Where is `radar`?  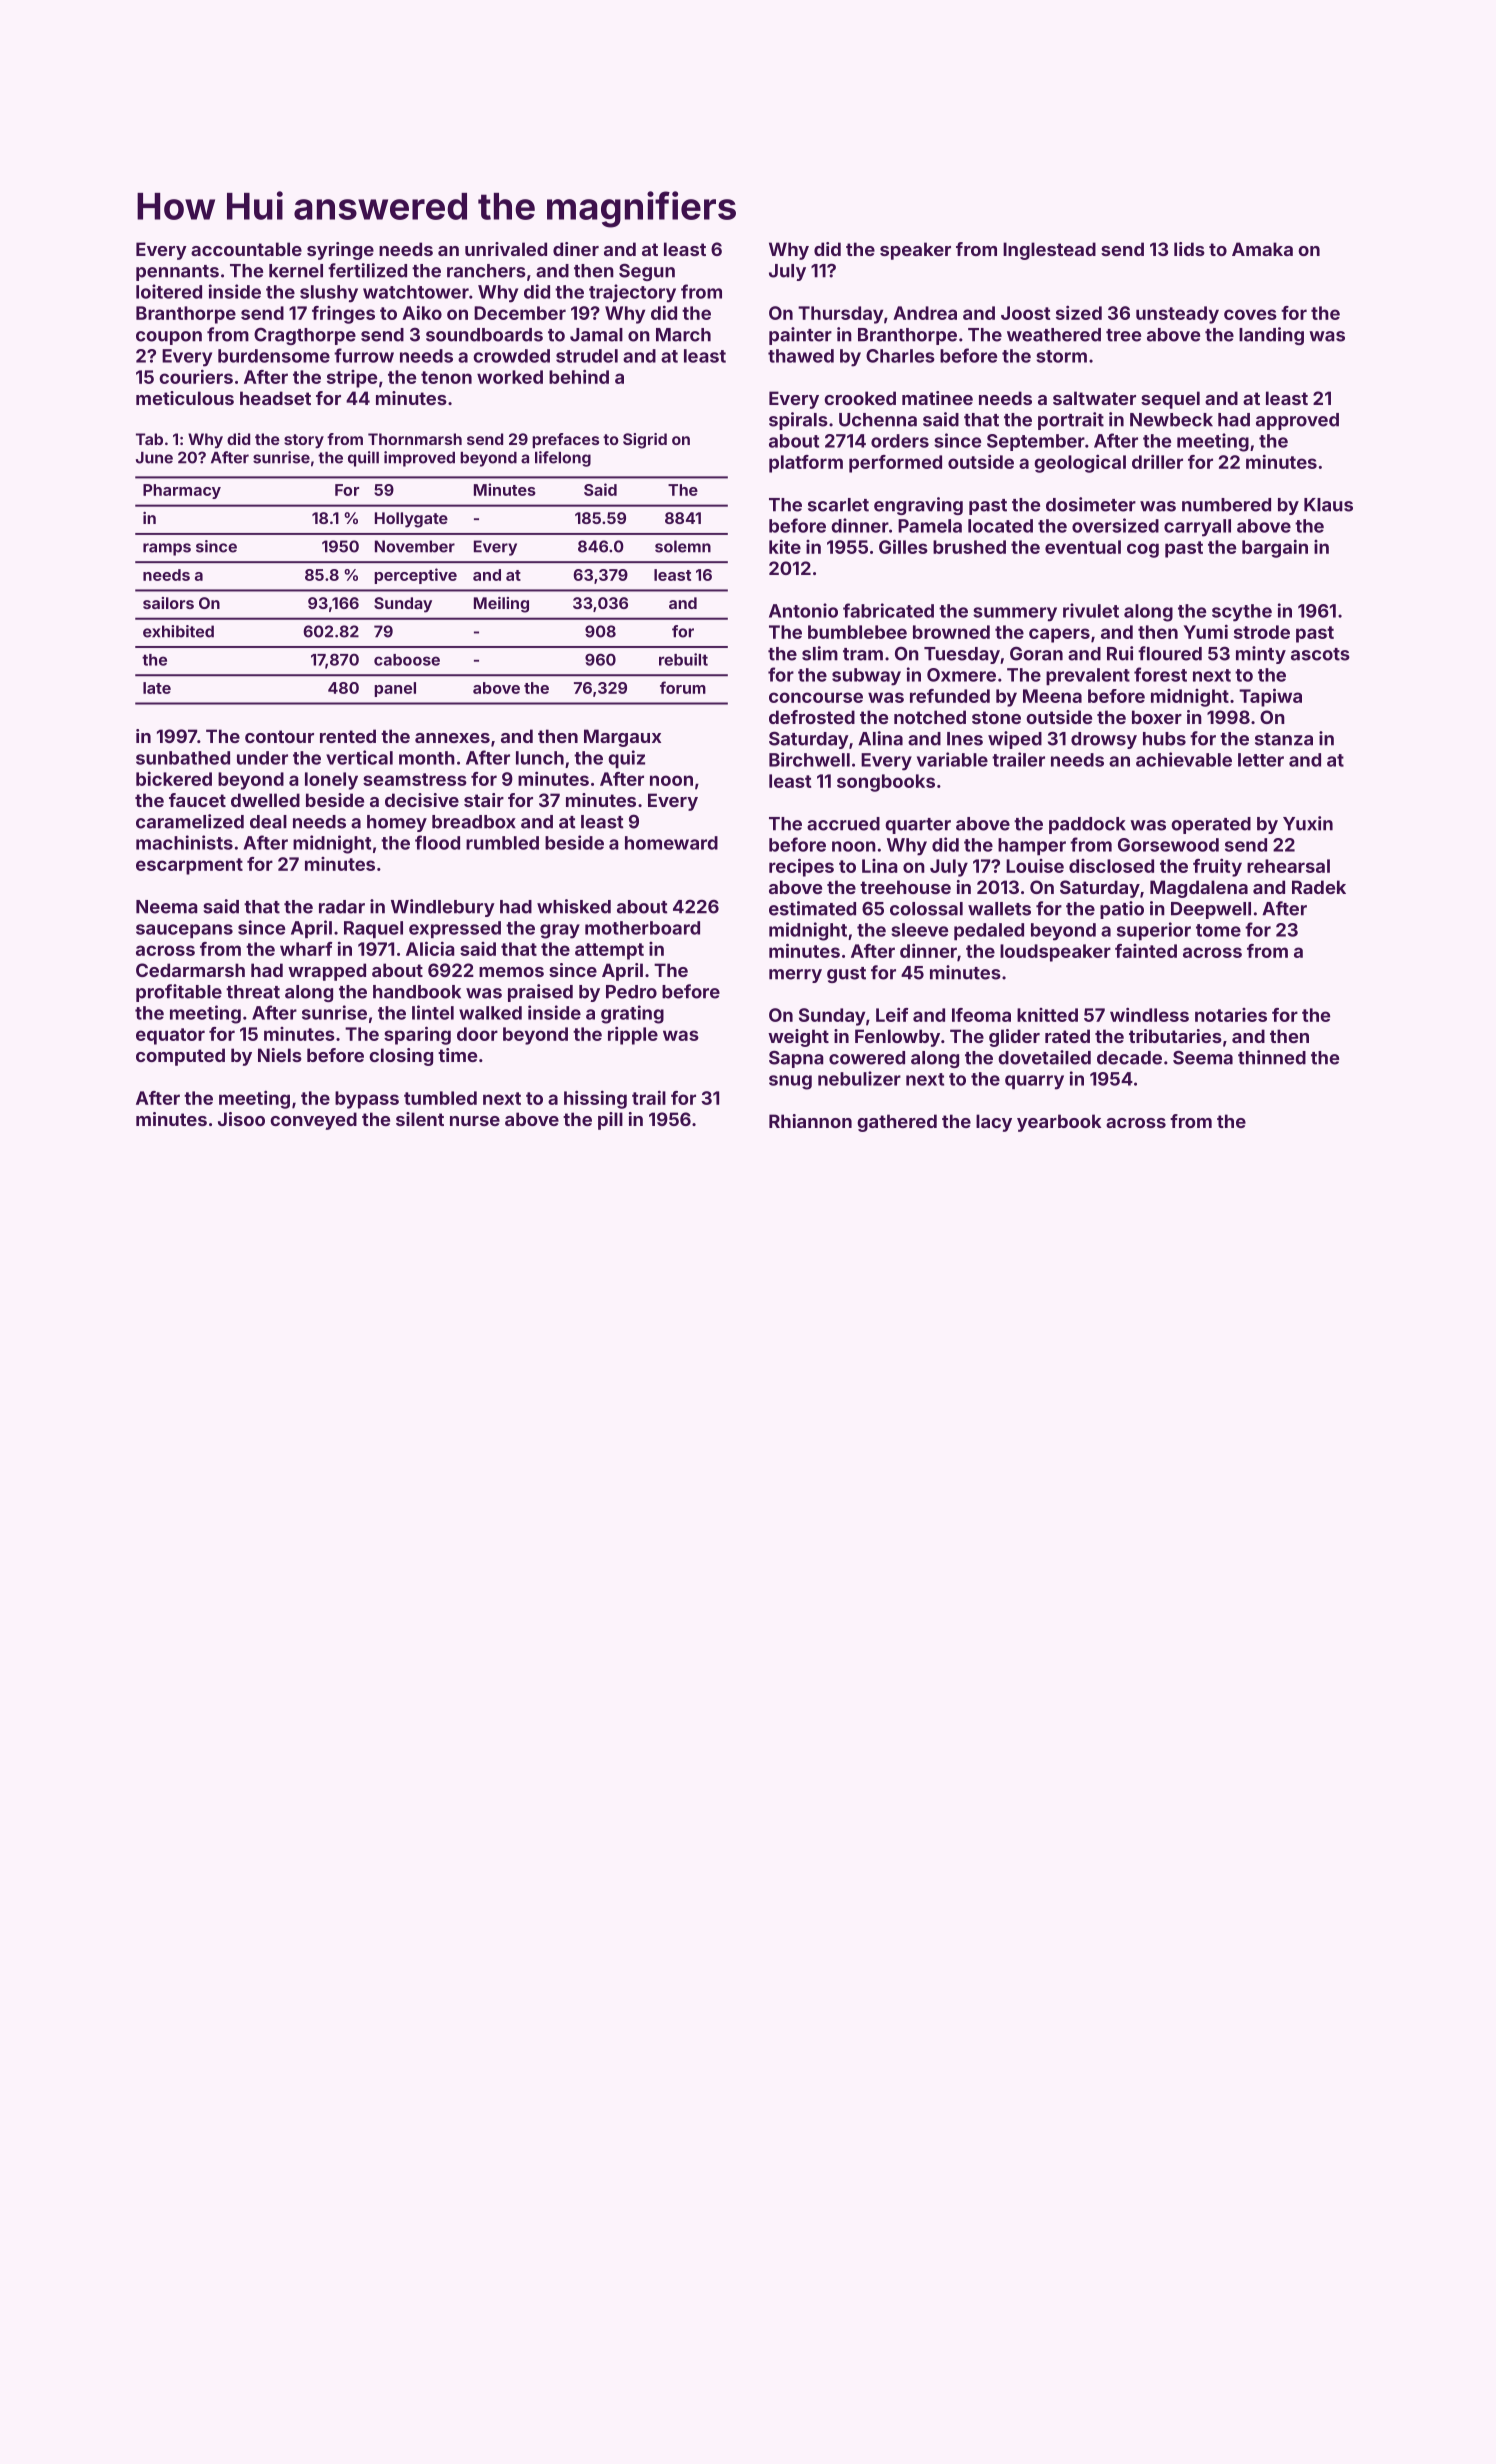
radar is located at coordinates (342, 907).
